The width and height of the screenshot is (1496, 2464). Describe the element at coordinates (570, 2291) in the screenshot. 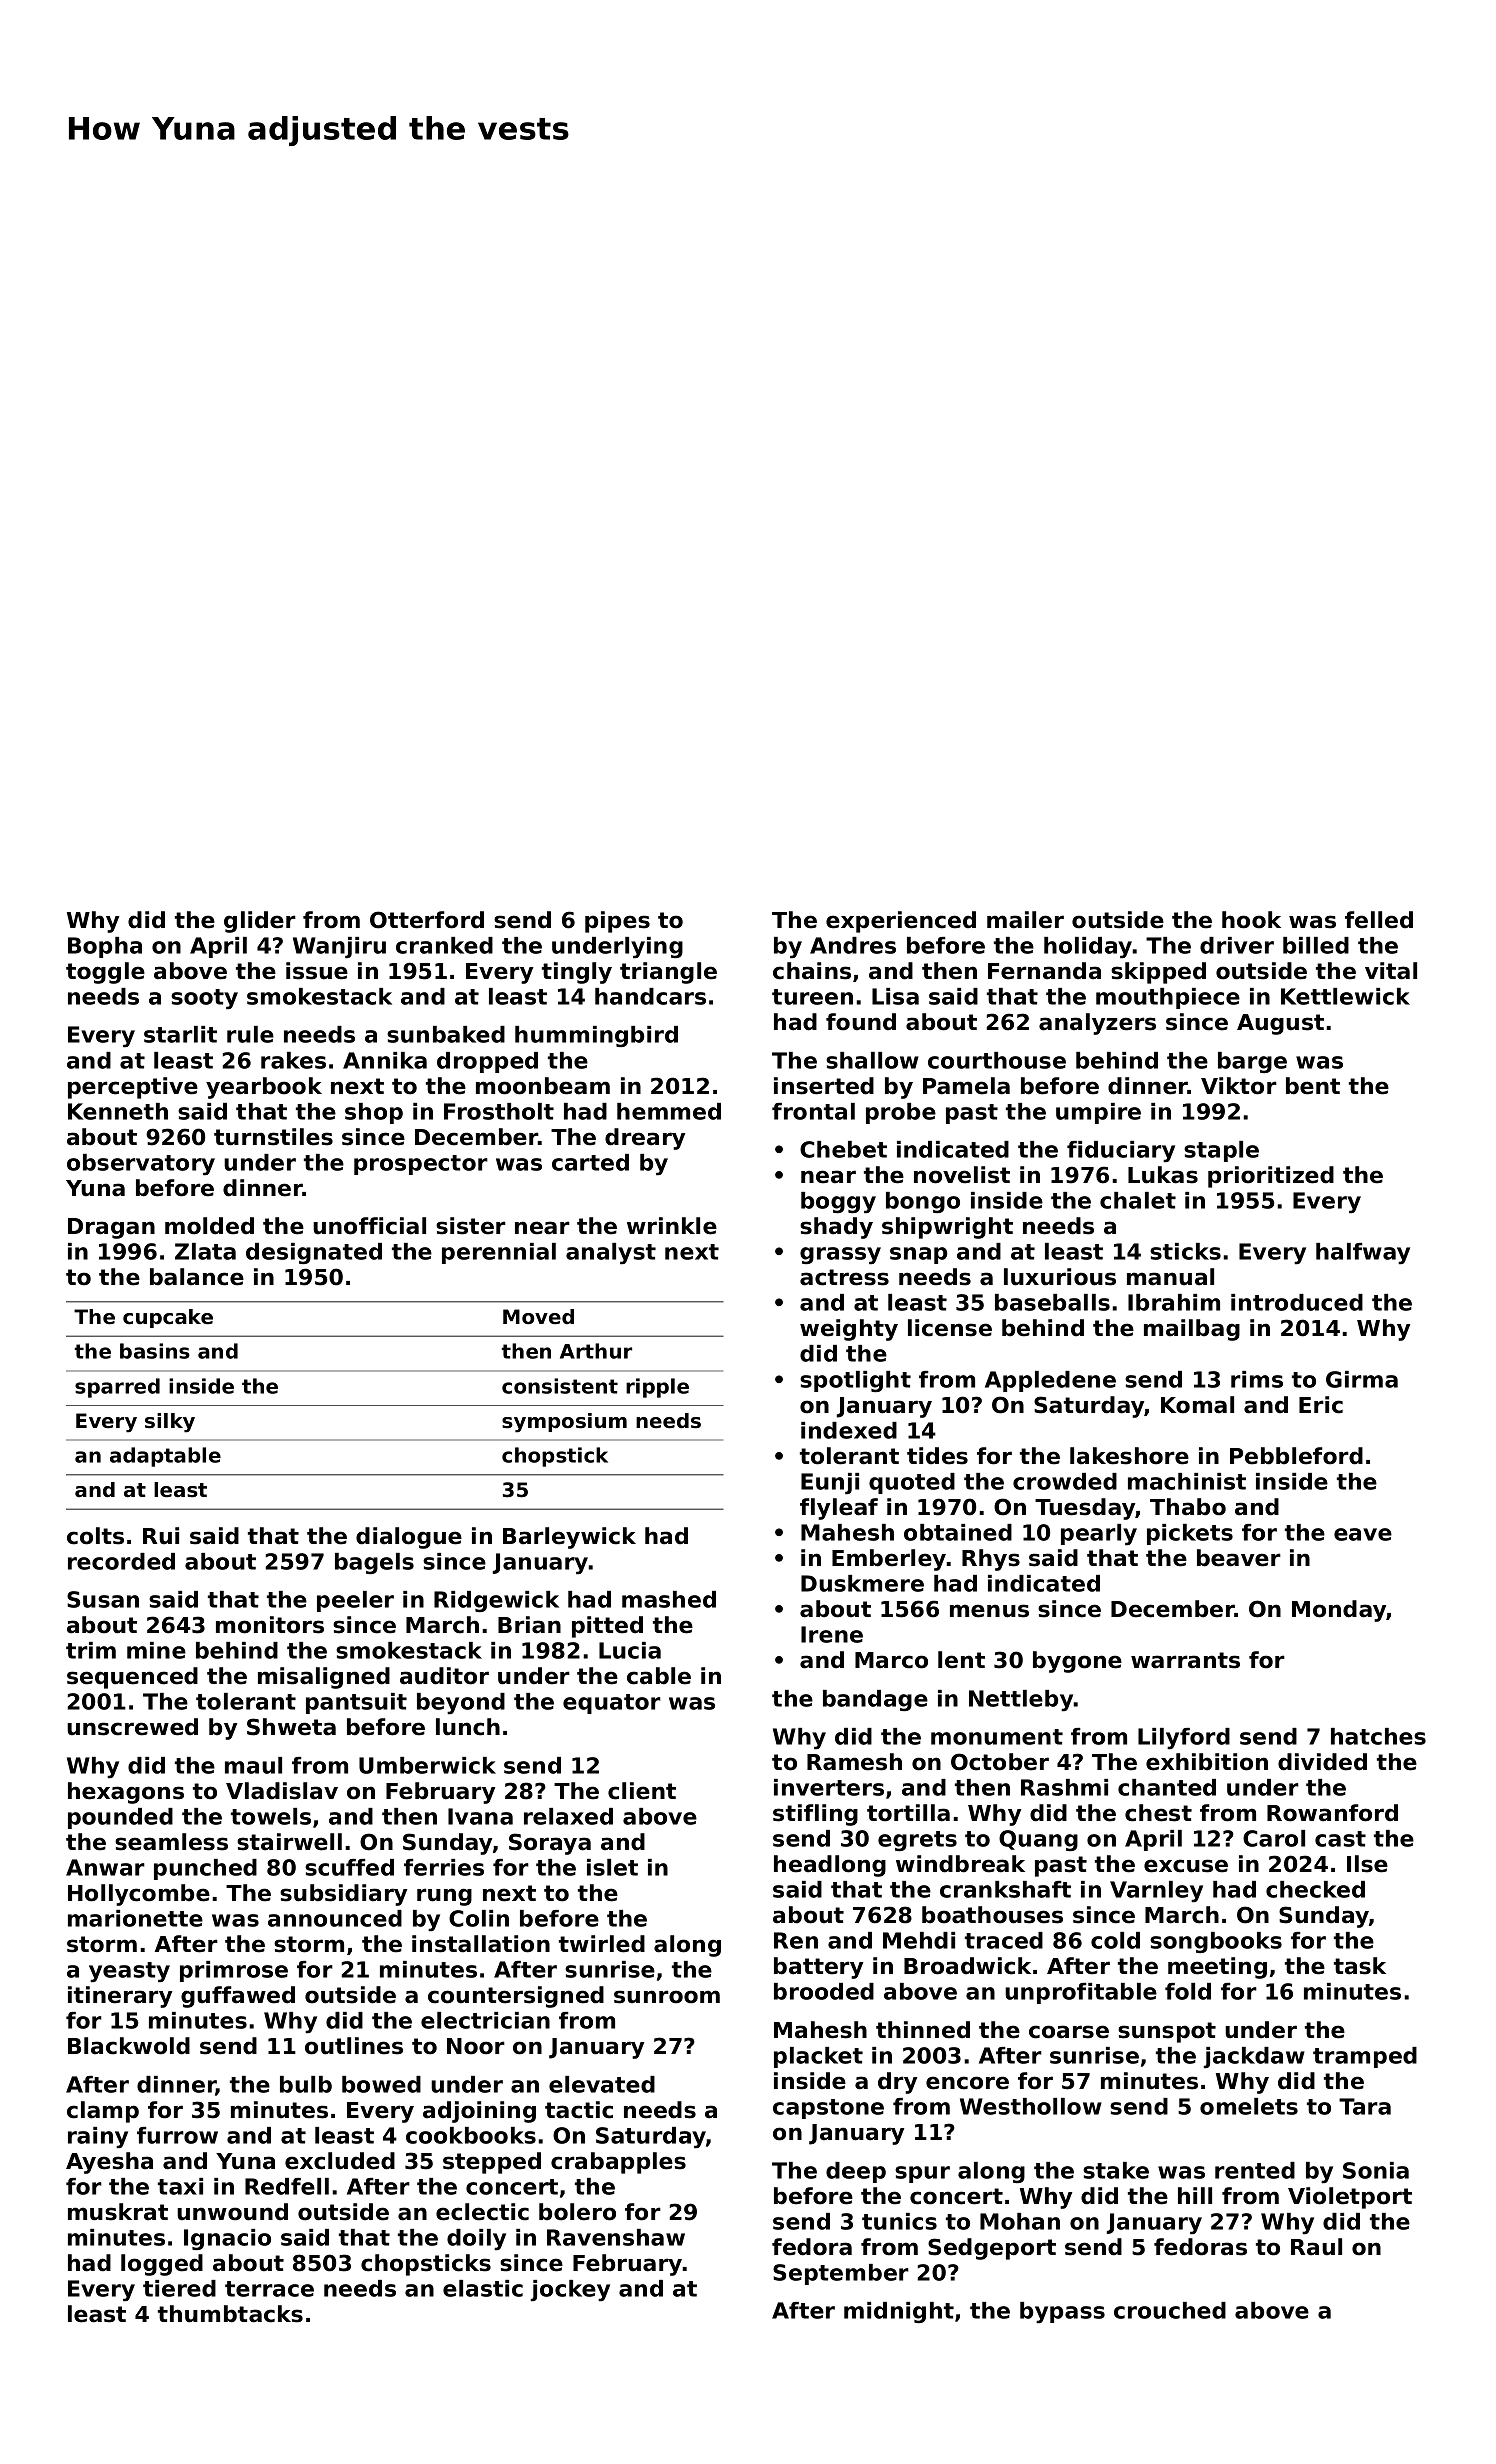

I see `jockey` at that location.
